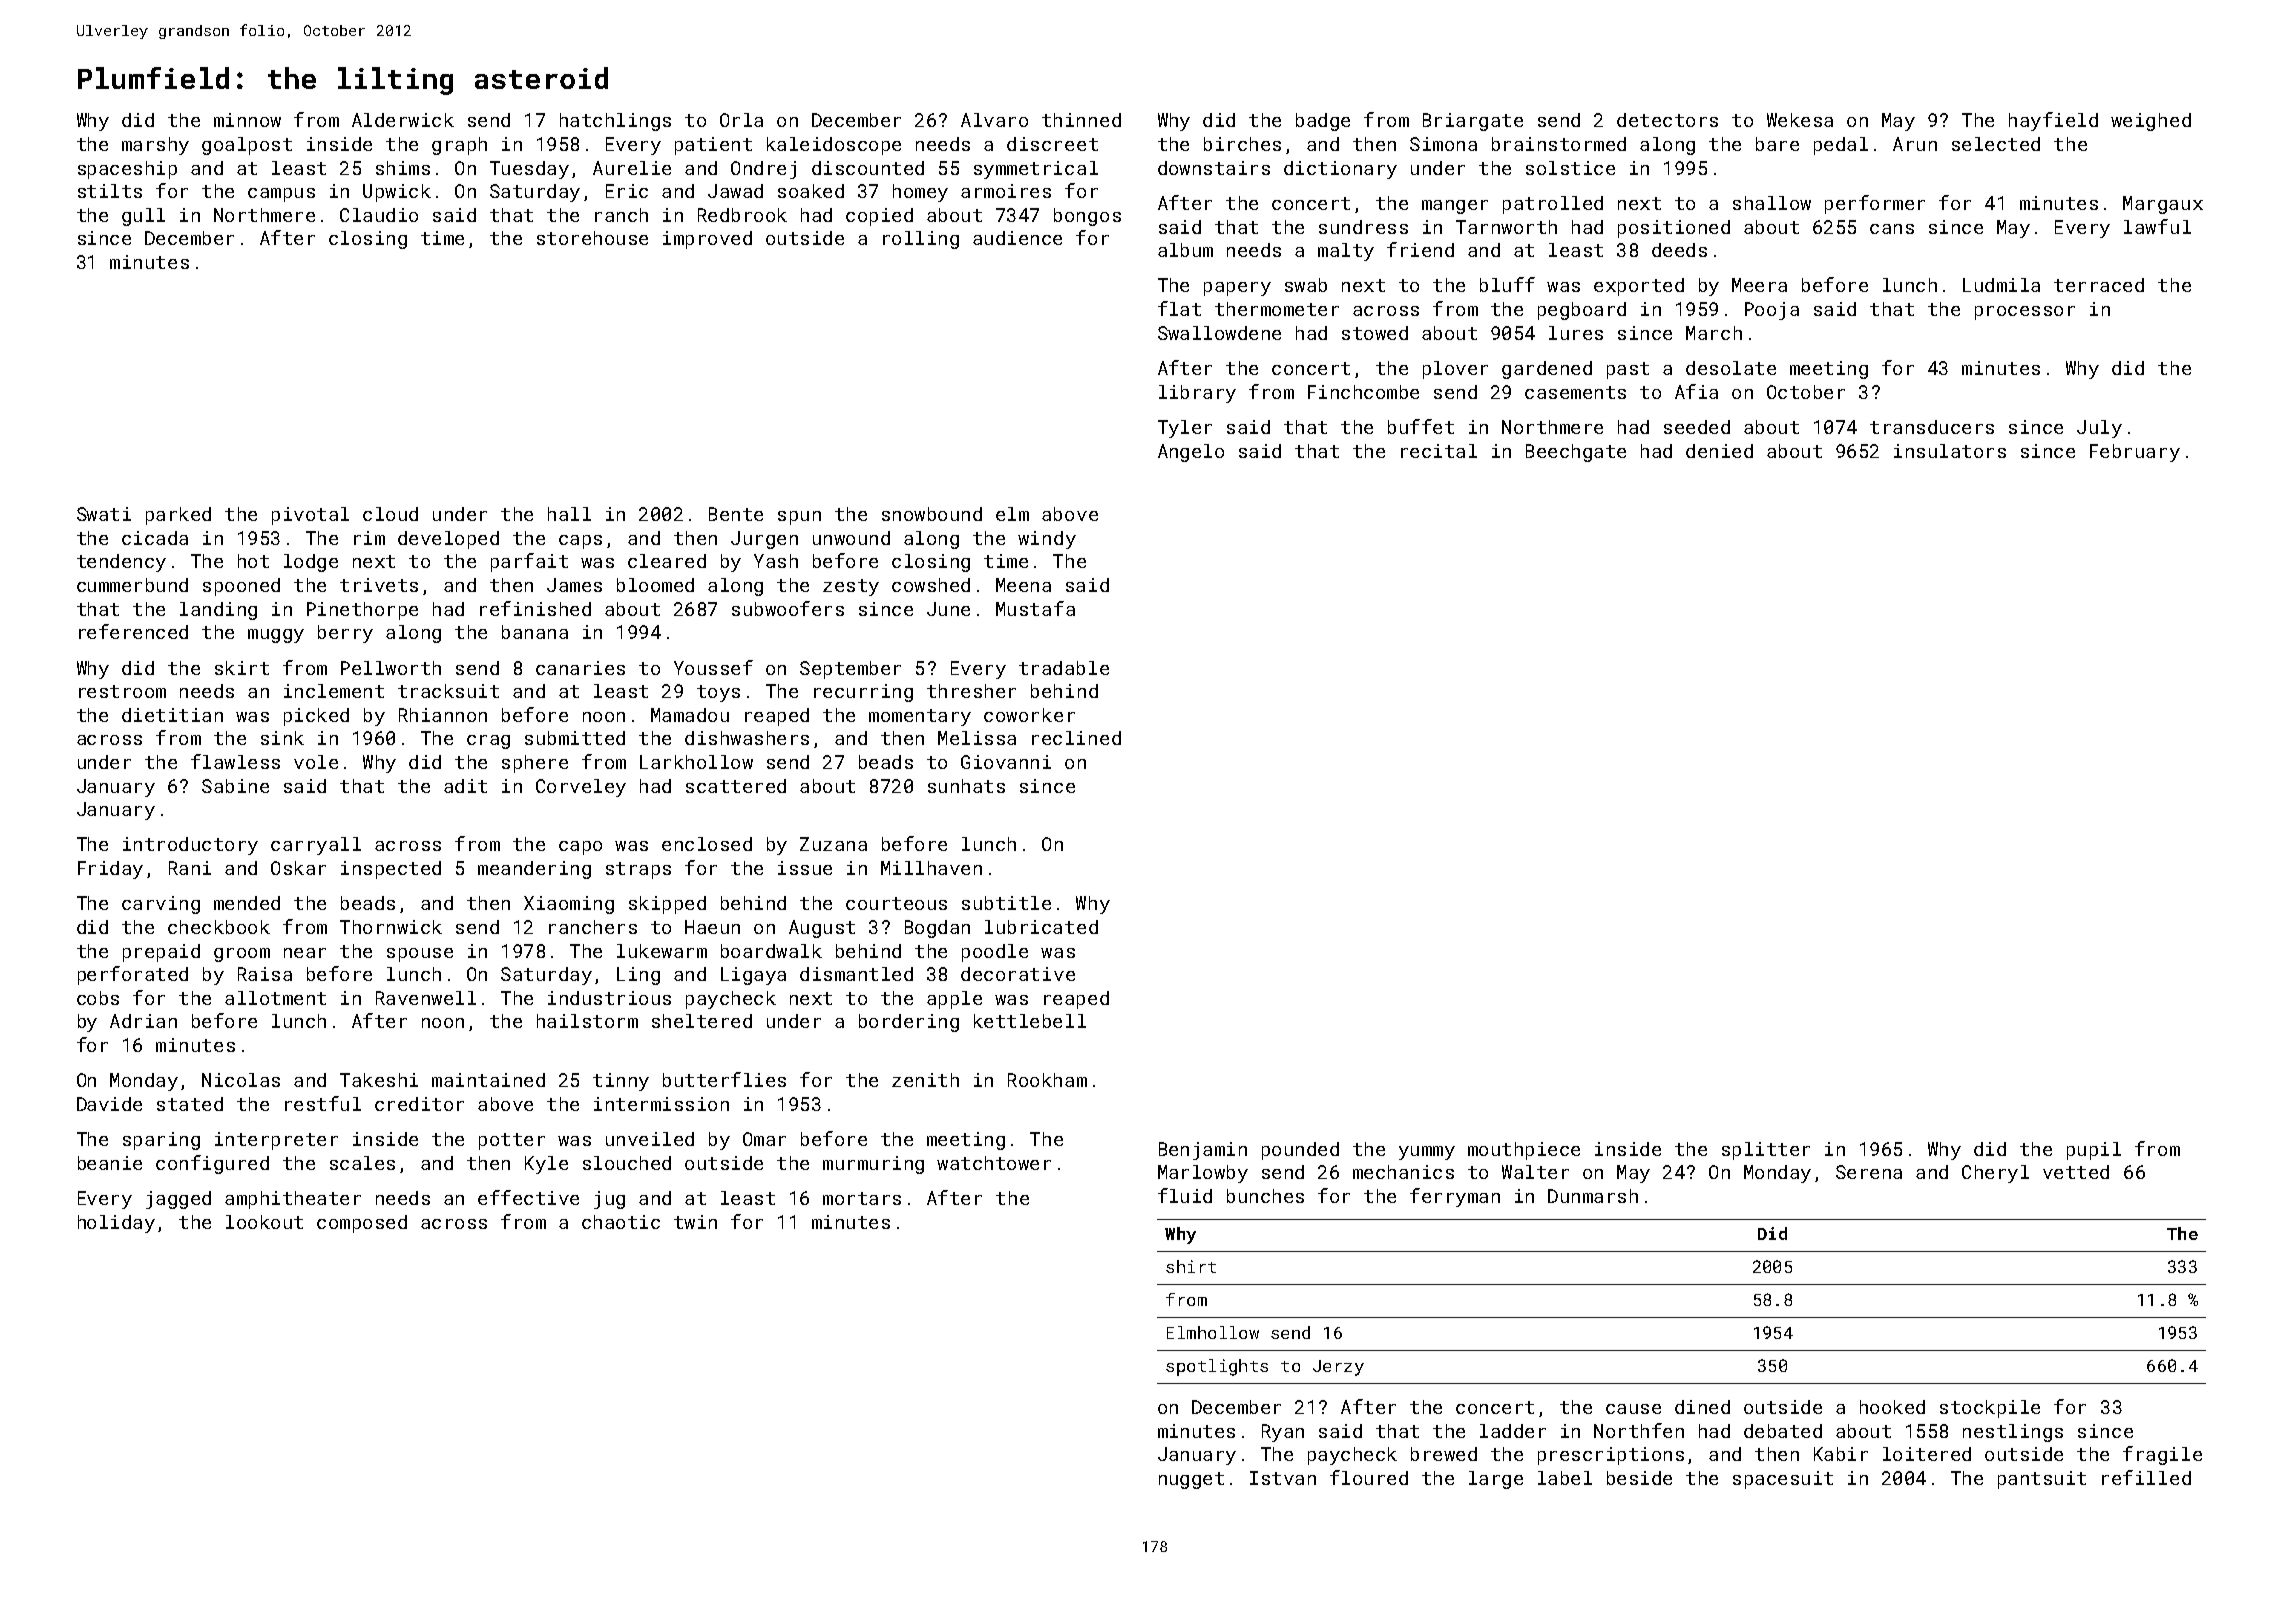 The image size is (2282, 1614). What do you see at coordinates (2094, 1151) in the screenshot?
I see `pupil` at bounding box center [2094, 1151].
